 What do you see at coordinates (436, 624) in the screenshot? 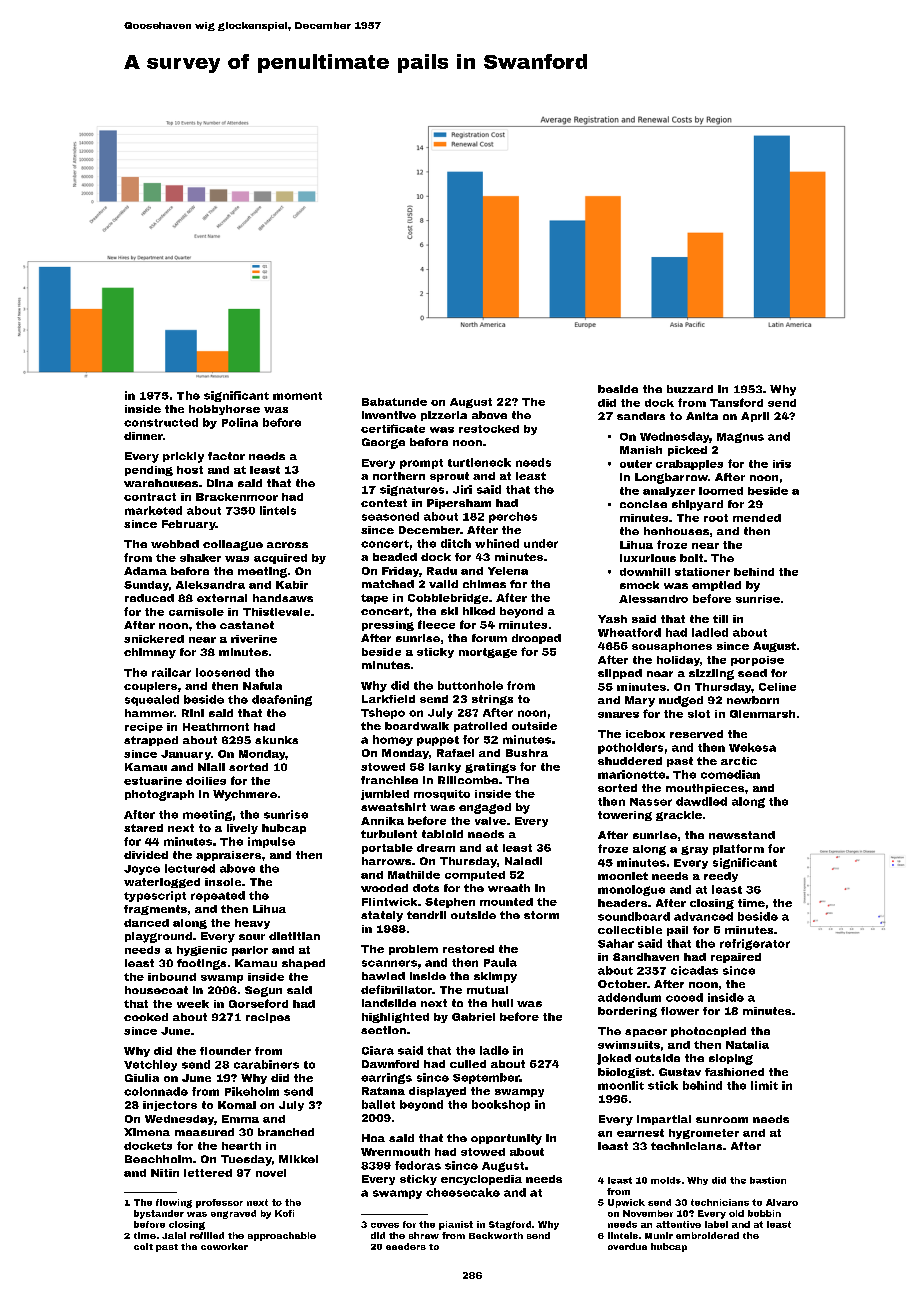
I see `fleece` at bounding box center [436, 624].
